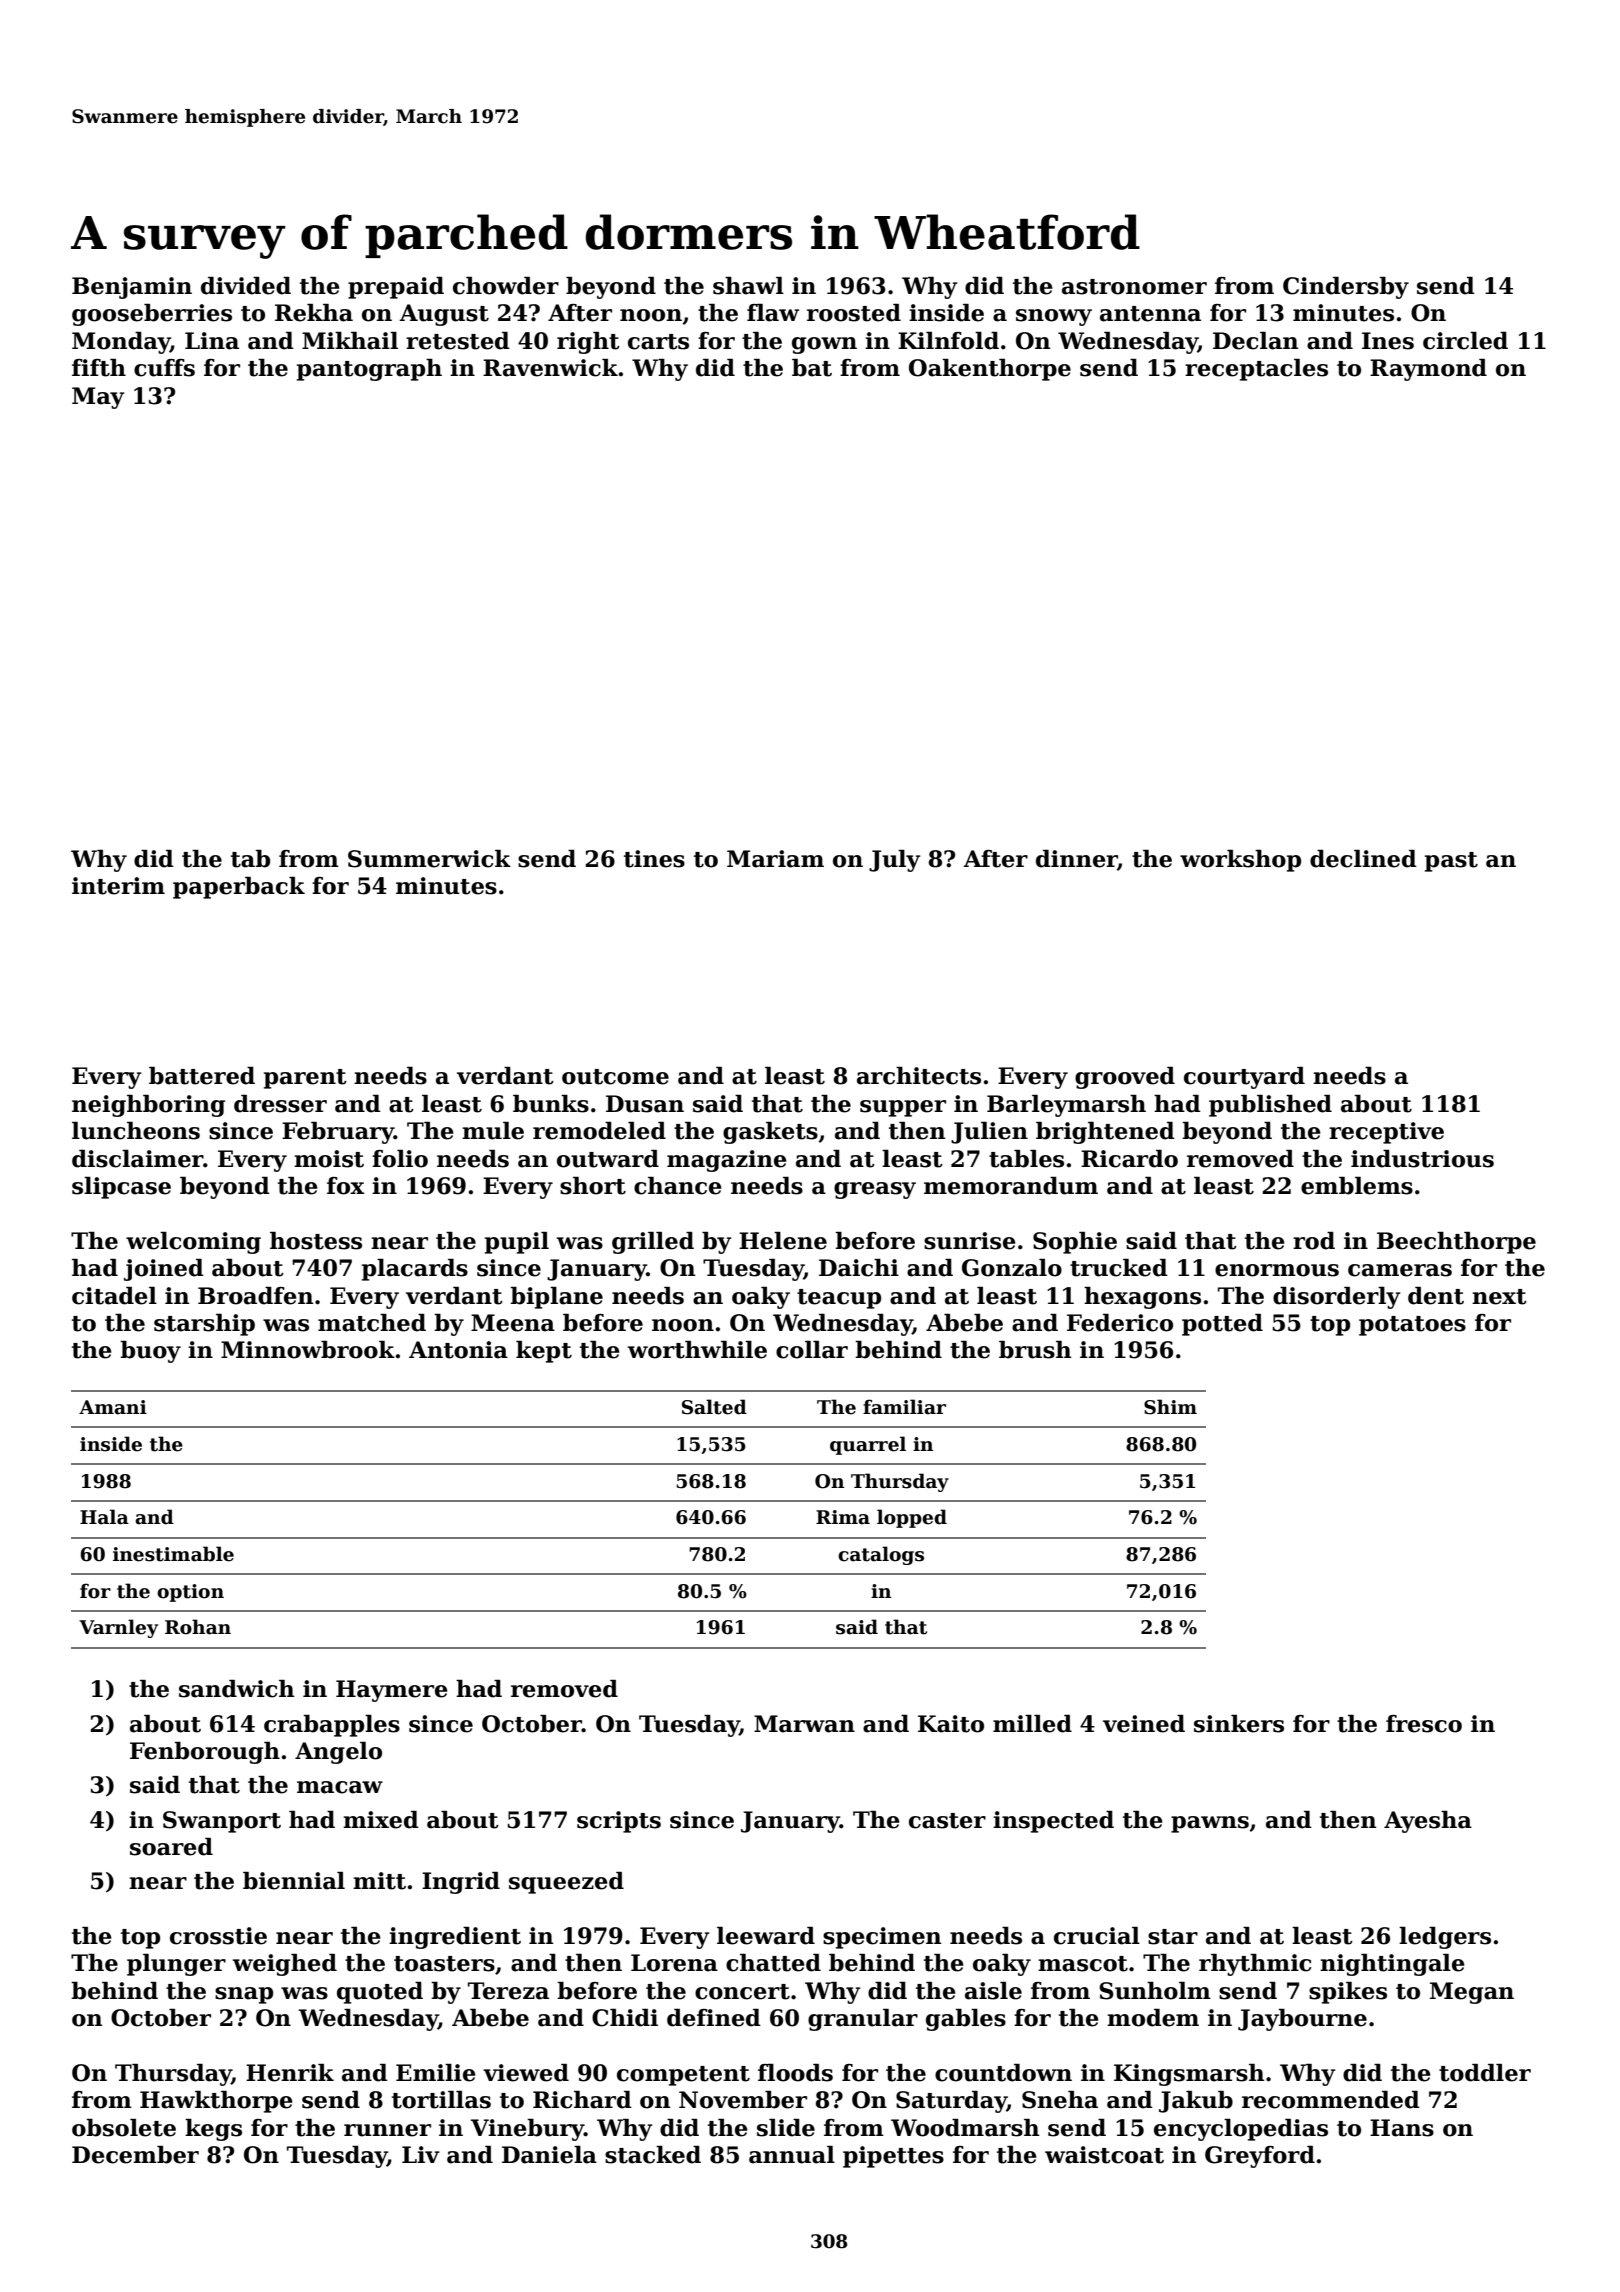  What do you see at coordinates (198, 1627) in the page?
I see `Rohan` at bounding box center [198, 1627].
